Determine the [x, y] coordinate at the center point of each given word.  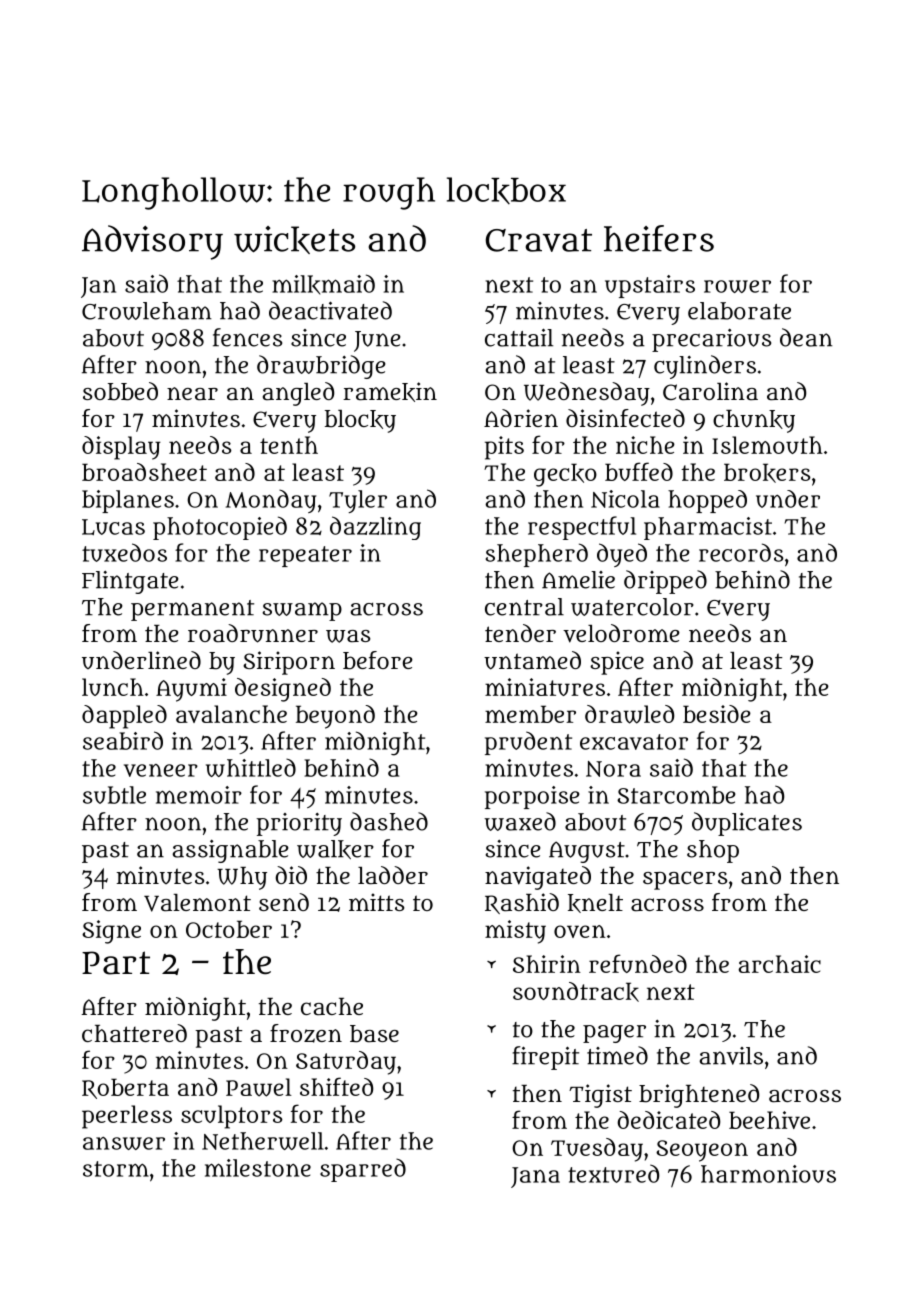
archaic [779, 964]
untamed [532, 660]
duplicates [747, 824]
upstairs [650, 286]
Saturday [346, 1063]
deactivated [330, 310]
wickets [294, 240]
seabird [123, 740]
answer [124, 1143]
